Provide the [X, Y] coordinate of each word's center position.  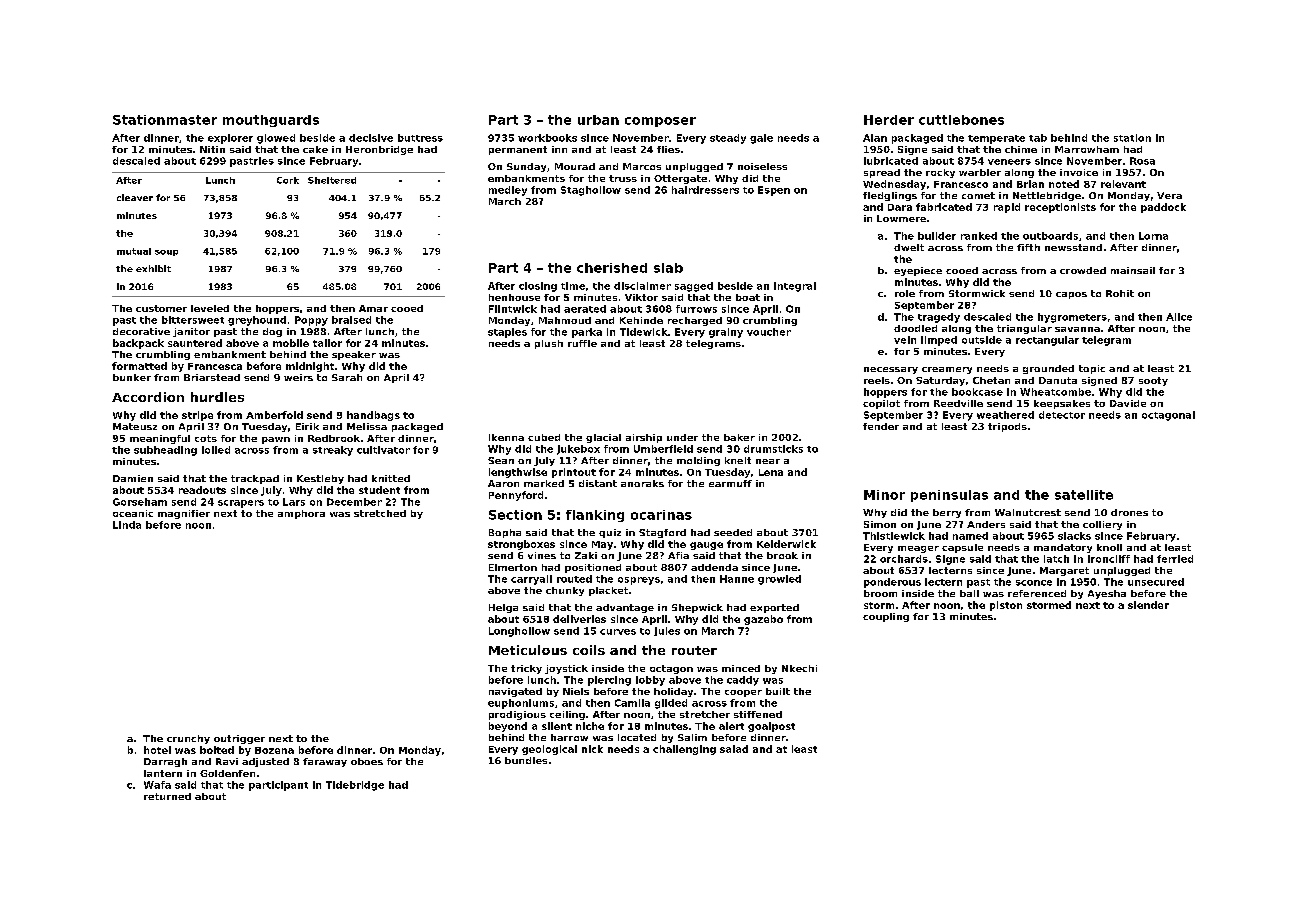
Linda [127, 525]
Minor [884, 495]
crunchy [188, 739]
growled [779, 580]
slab [668, 268]
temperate [996, 139]
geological [549, 750]
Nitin [212, 149]
